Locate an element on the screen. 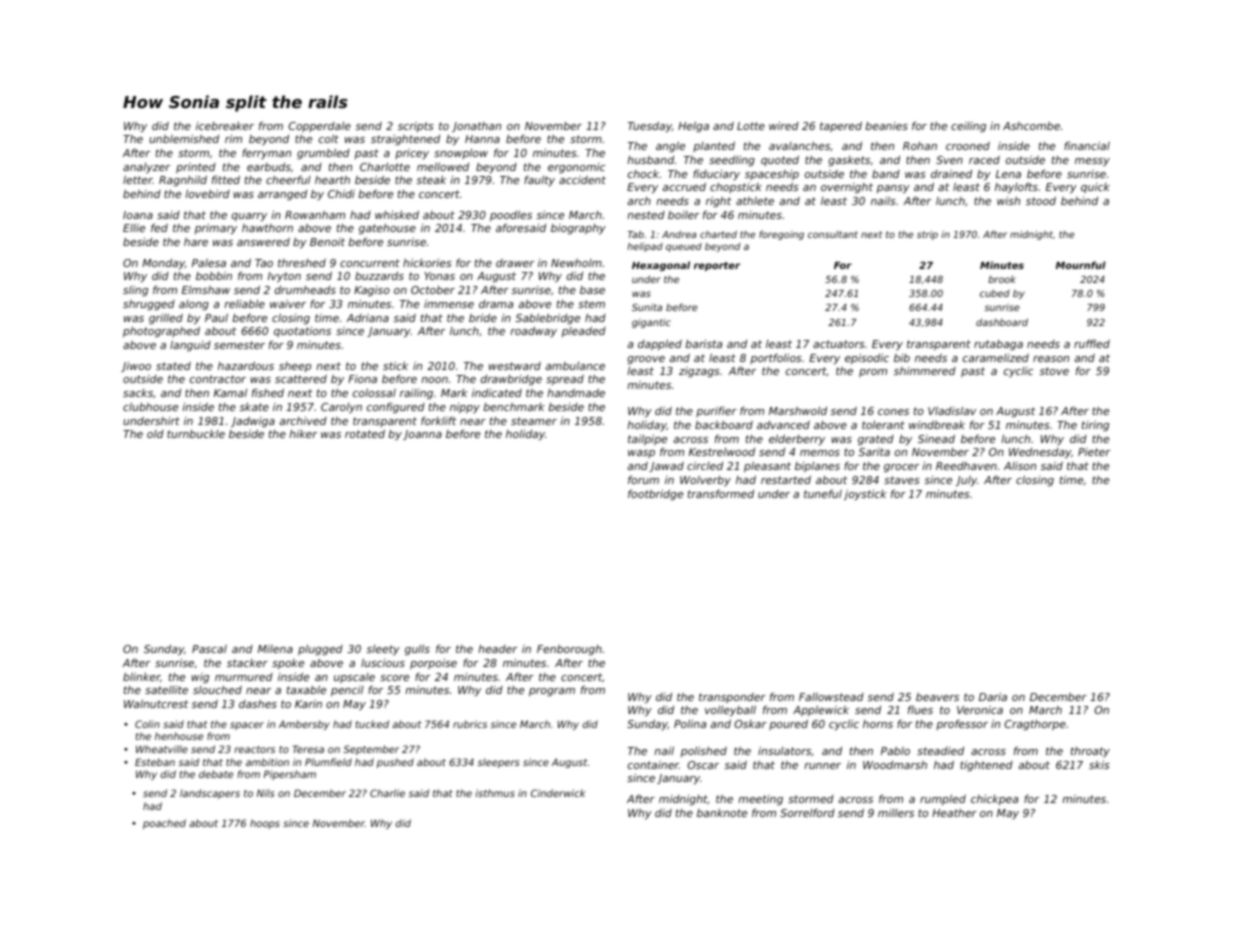  Copperdale is located at coordinates (320, 127).
